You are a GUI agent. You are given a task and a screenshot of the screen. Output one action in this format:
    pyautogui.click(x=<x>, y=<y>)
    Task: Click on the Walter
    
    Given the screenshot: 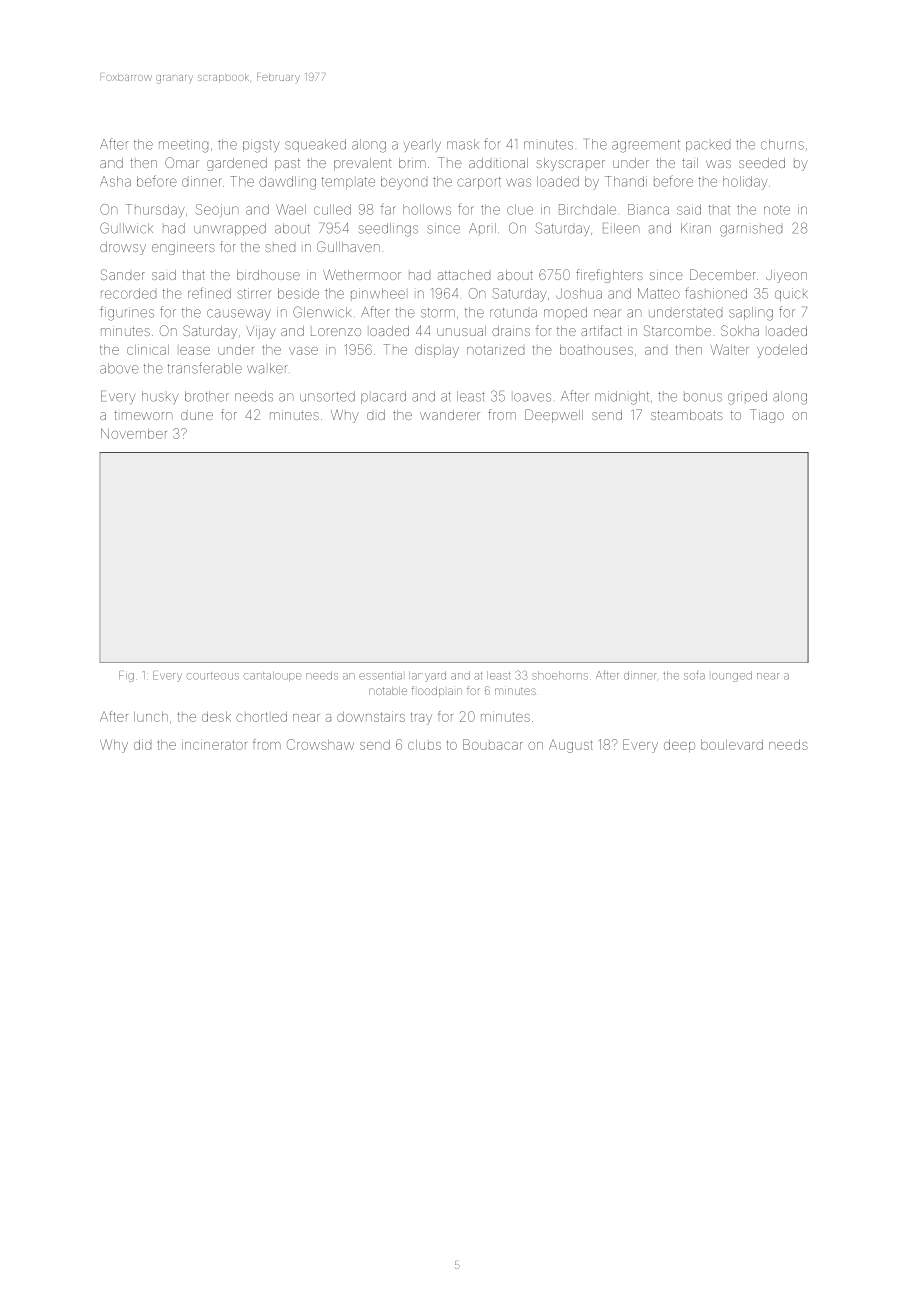 What is the action you would take?
    pyautogui.click(x=730, y=349)
